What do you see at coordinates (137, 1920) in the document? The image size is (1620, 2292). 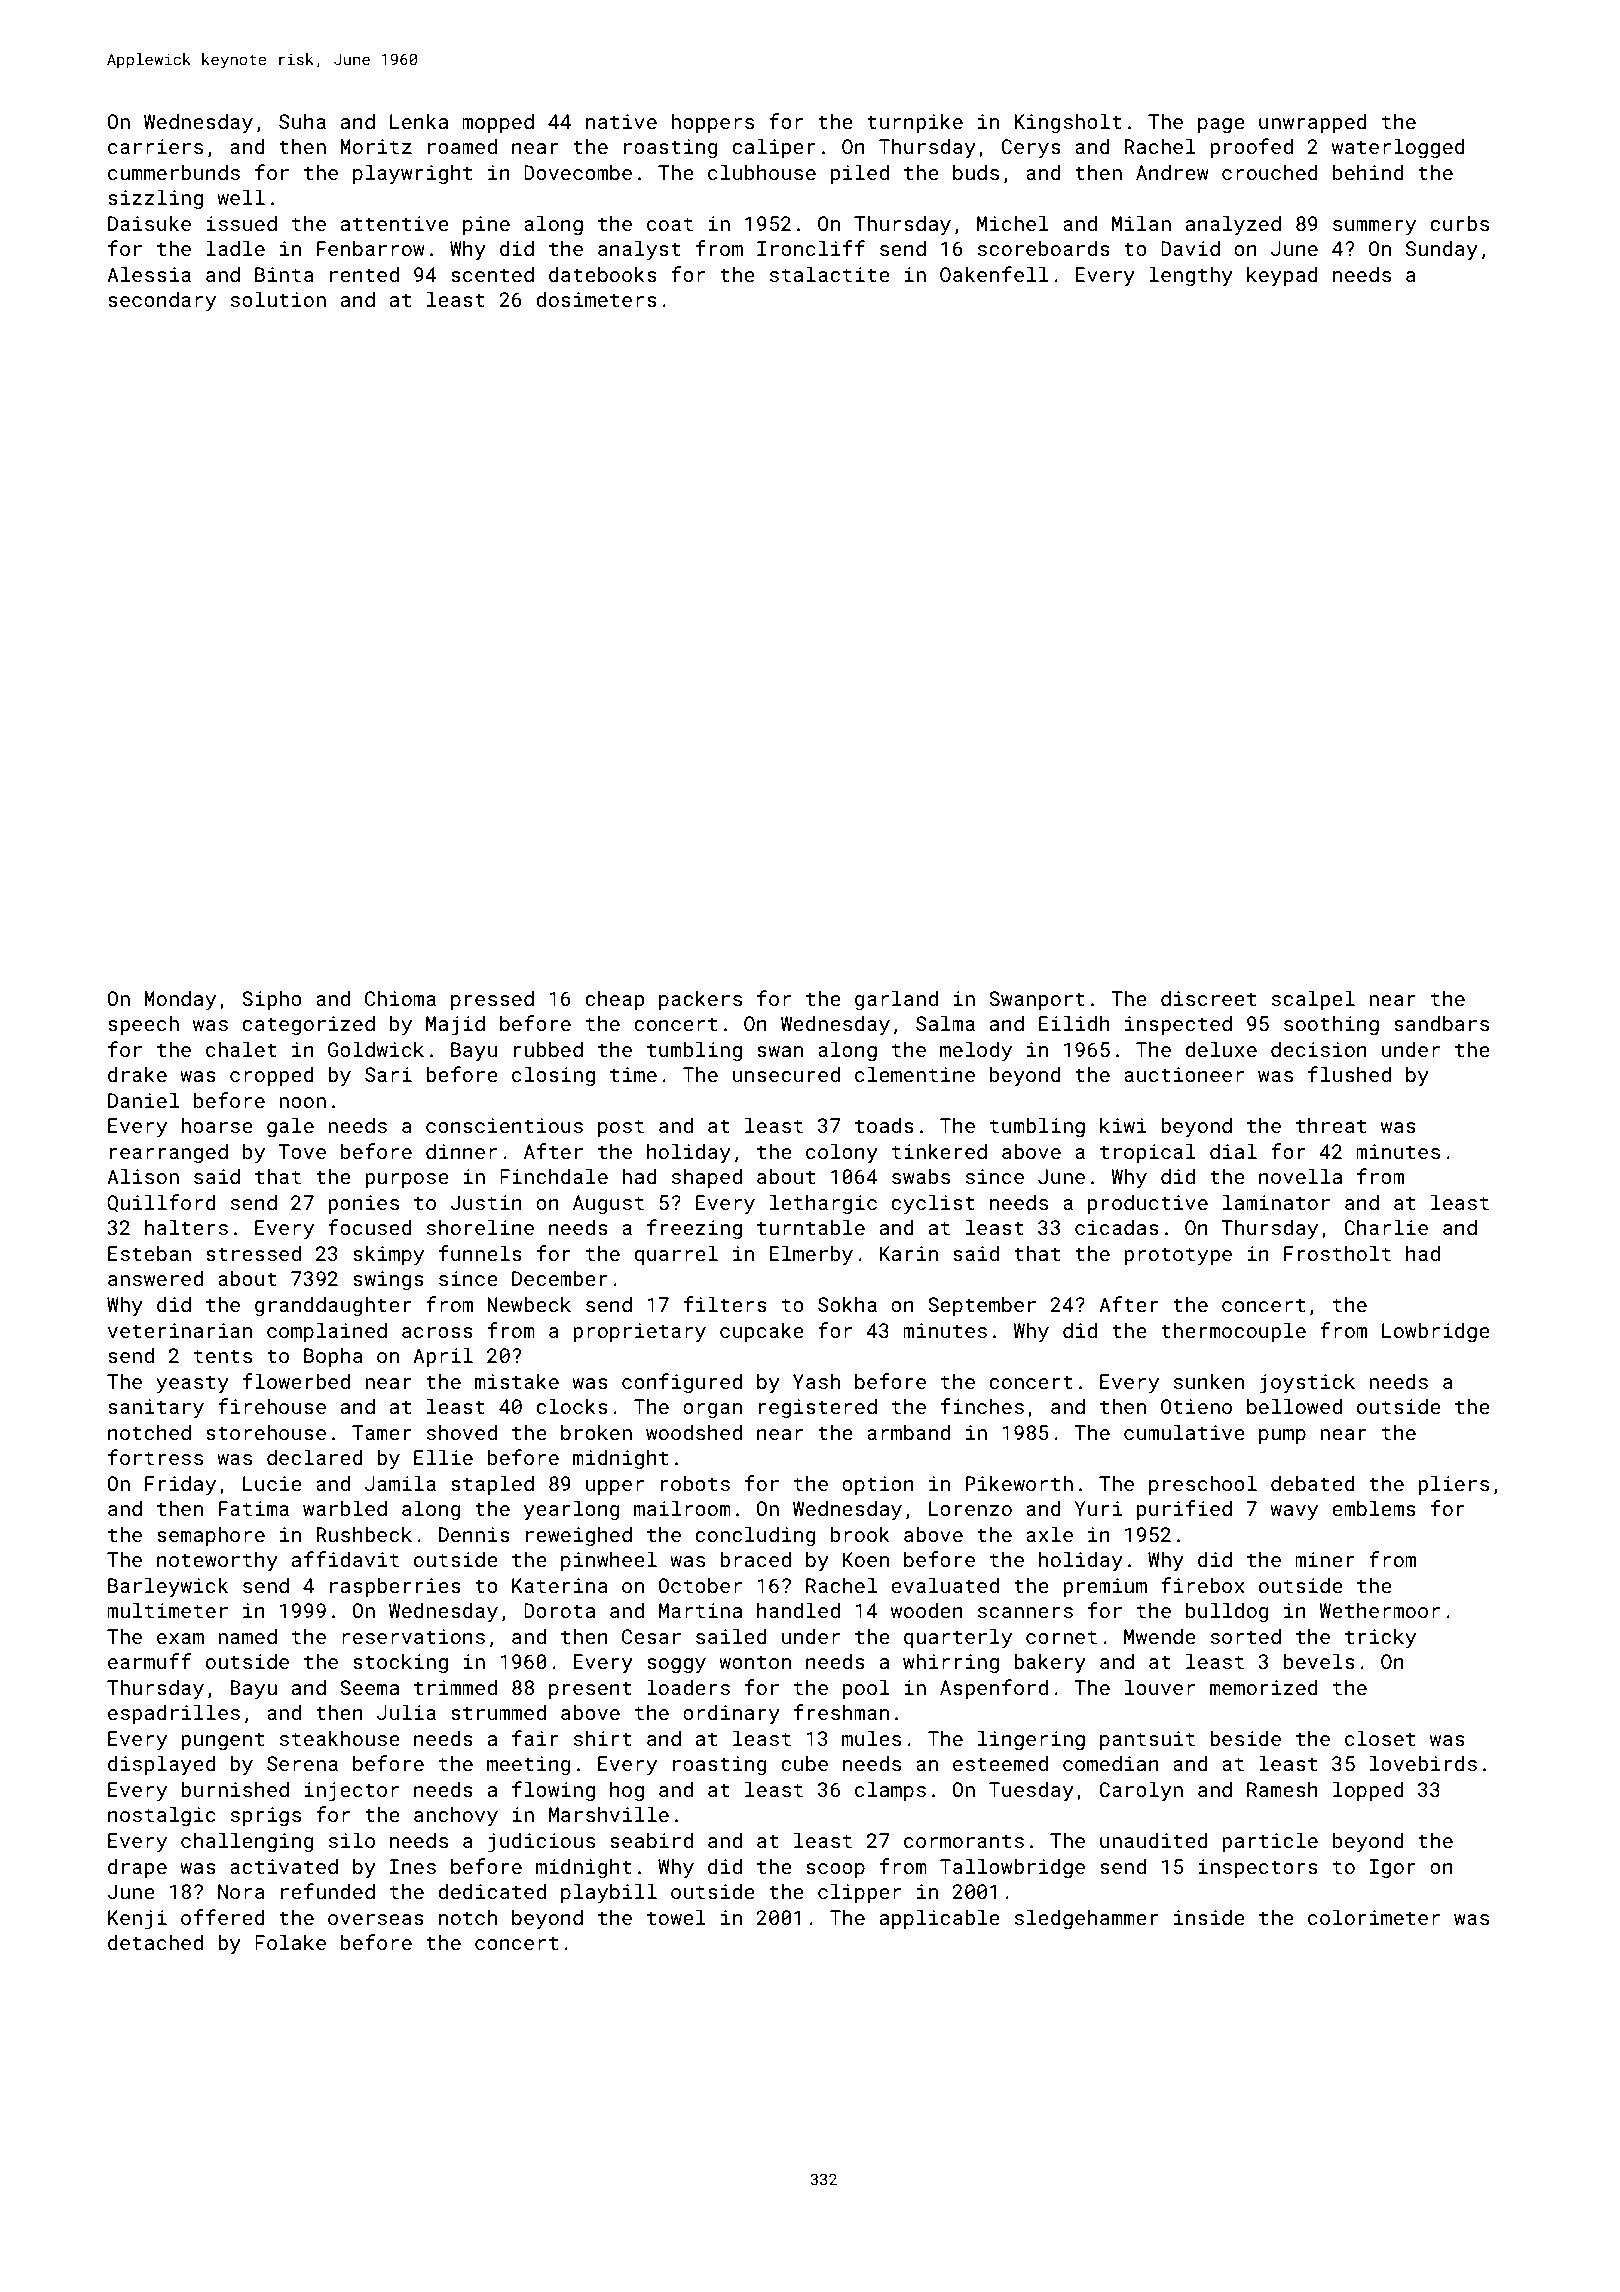 I see `Kenji` at bounding box center [137, 1920].
